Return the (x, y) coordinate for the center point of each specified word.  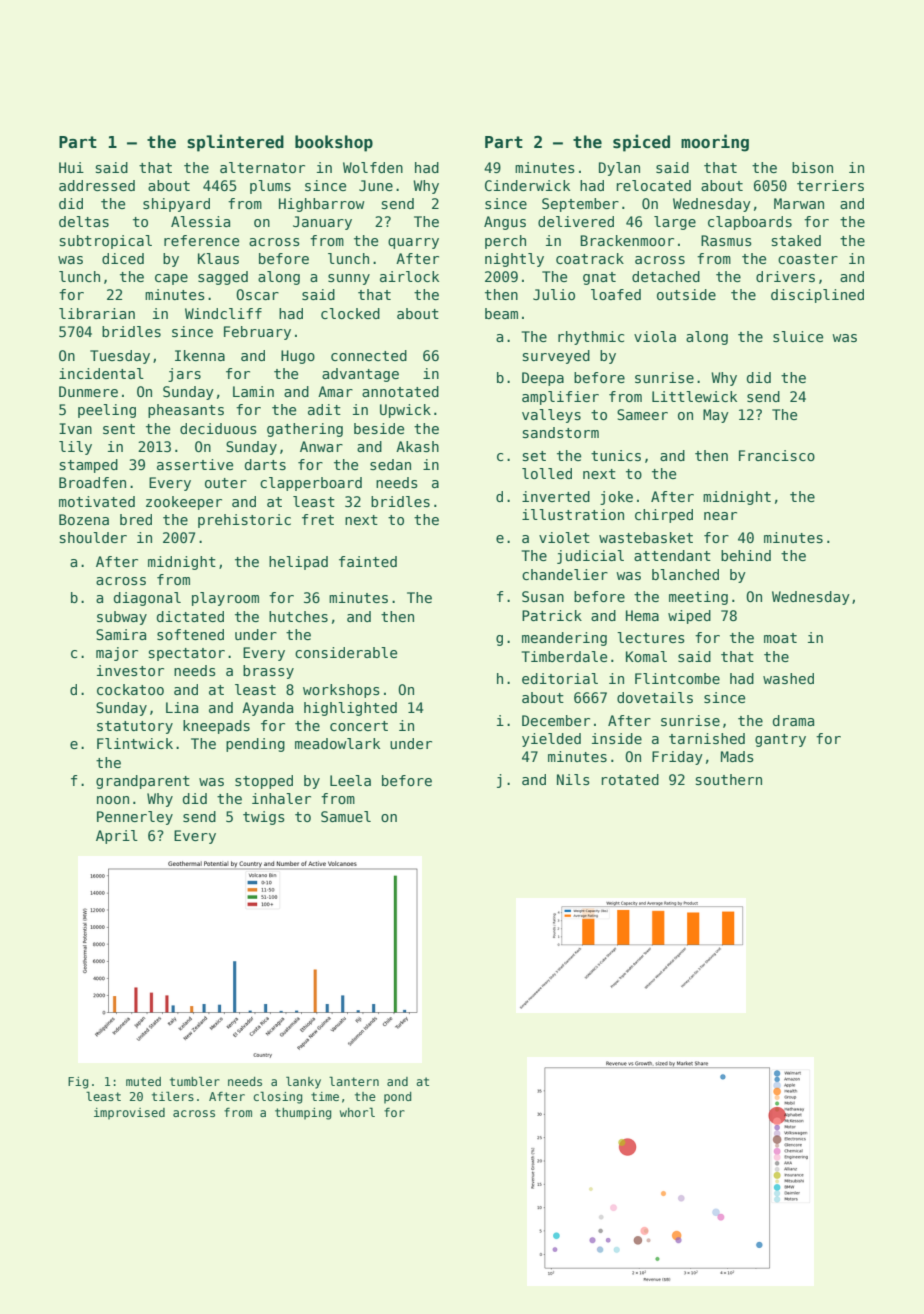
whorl (357, 1112)
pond (397, 1098)
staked (796, 240)
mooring (715, 143)
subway (122, 618)
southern (729, 779)
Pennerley (135, 818)
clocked (350, 313)
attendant (672, 555)
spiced (641, 143)
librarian (97, 313)
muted (143, 1081)
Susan (543, 596)
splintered (235, 143)
